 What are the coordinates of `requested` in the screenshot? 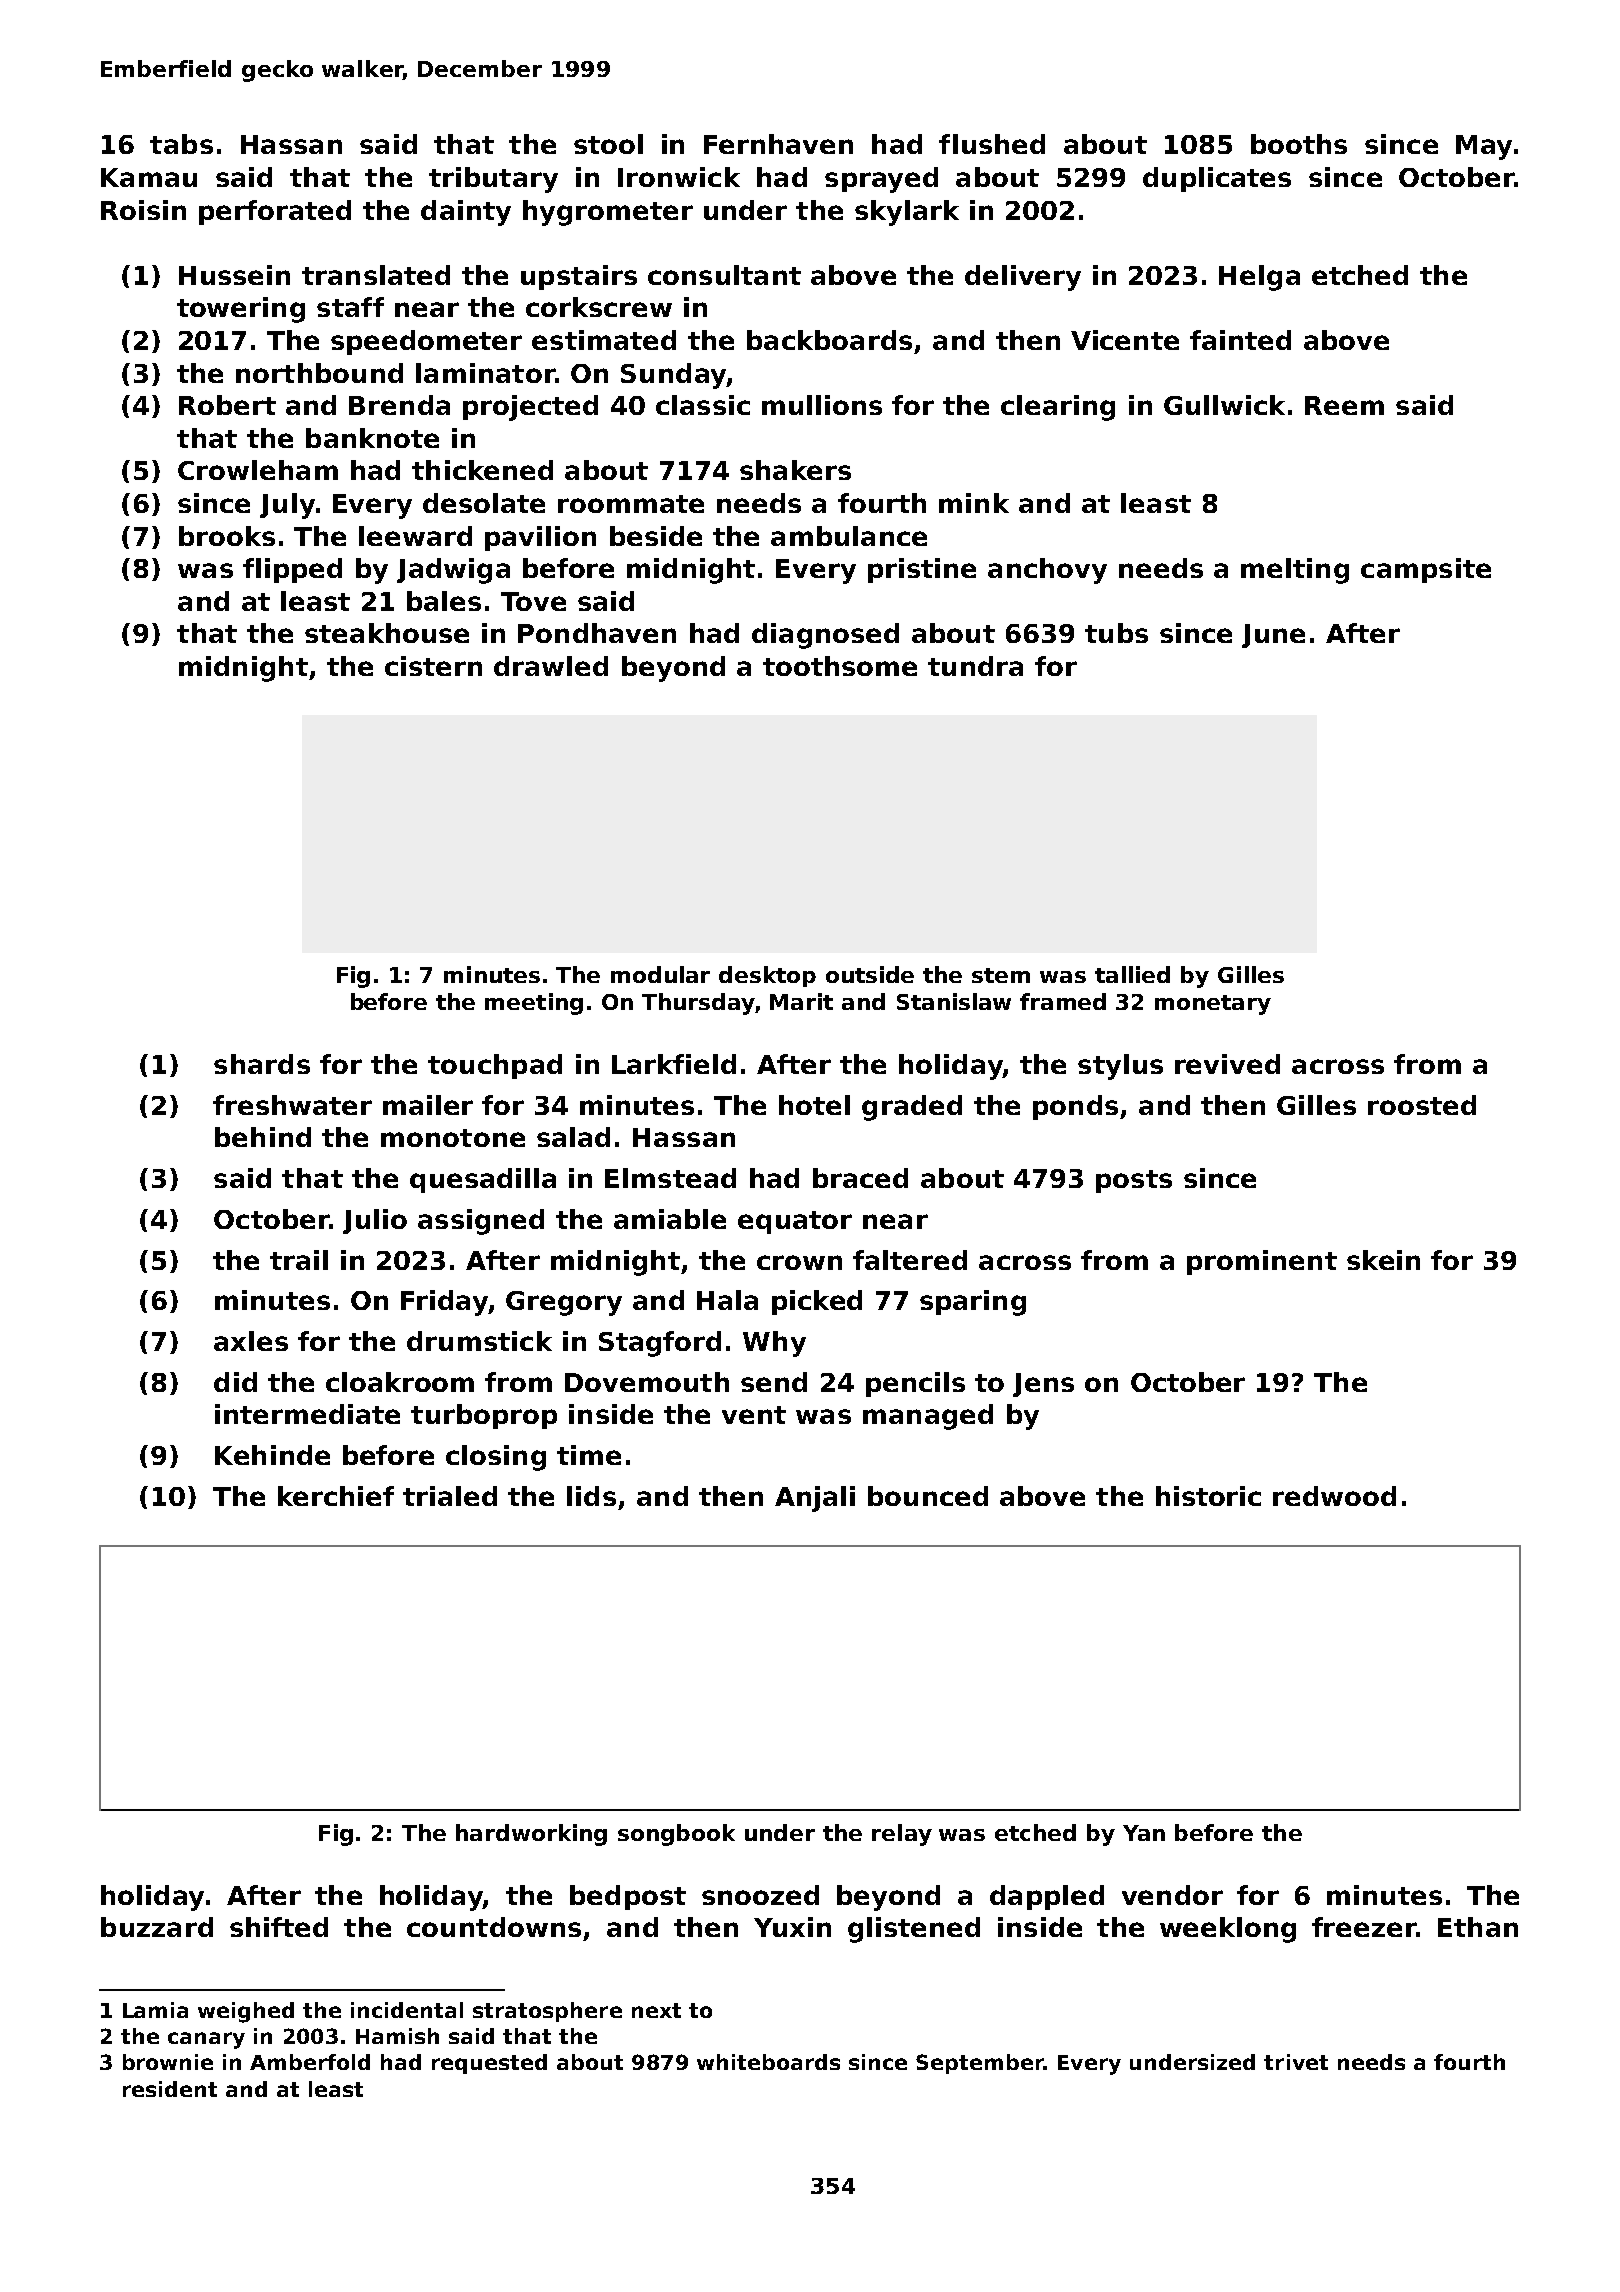 It's located at (489, 2064).
